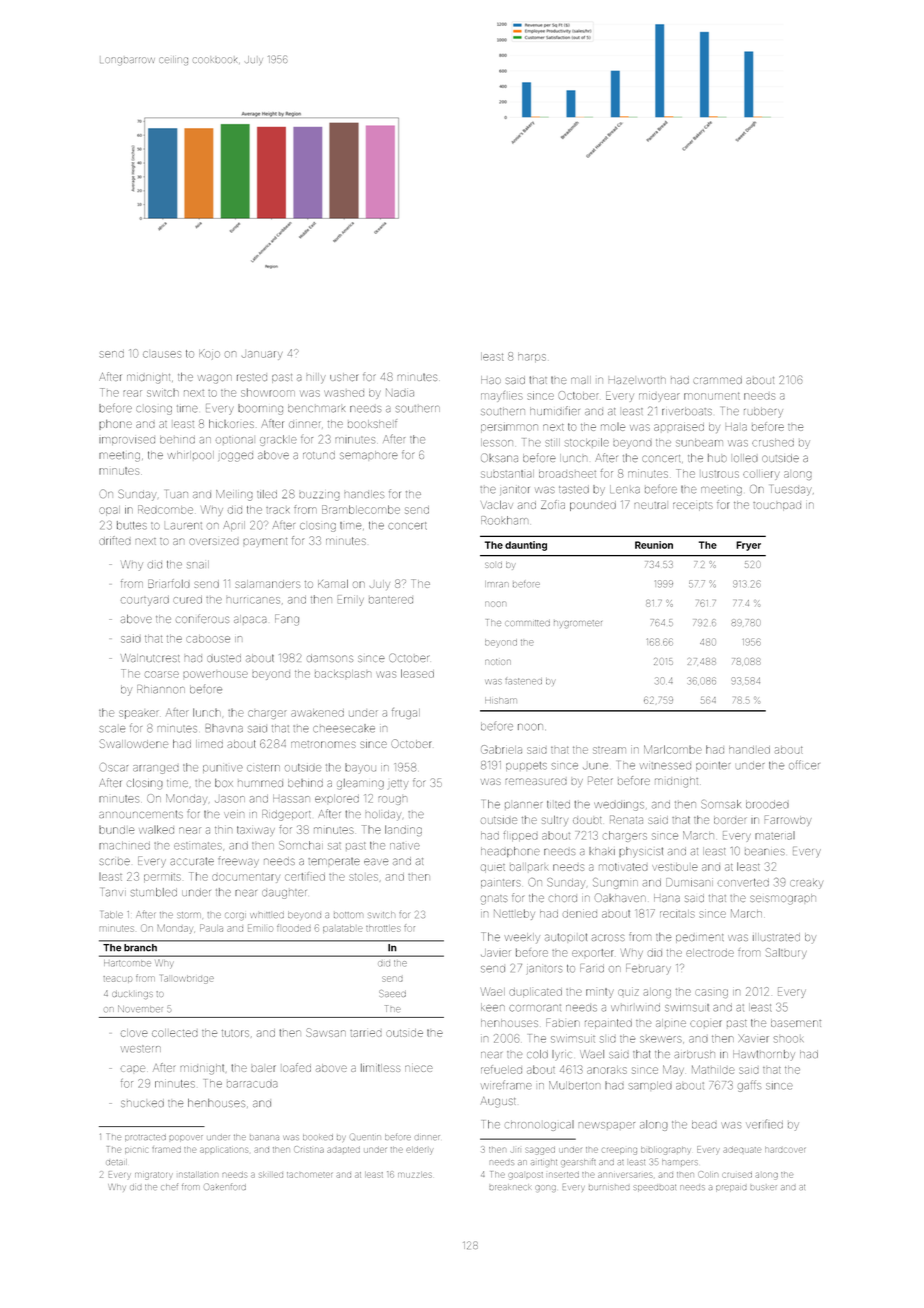  What do you see at coordinates (252, 377) in the image?
I see `rested` at bounding box center [252, 377].
